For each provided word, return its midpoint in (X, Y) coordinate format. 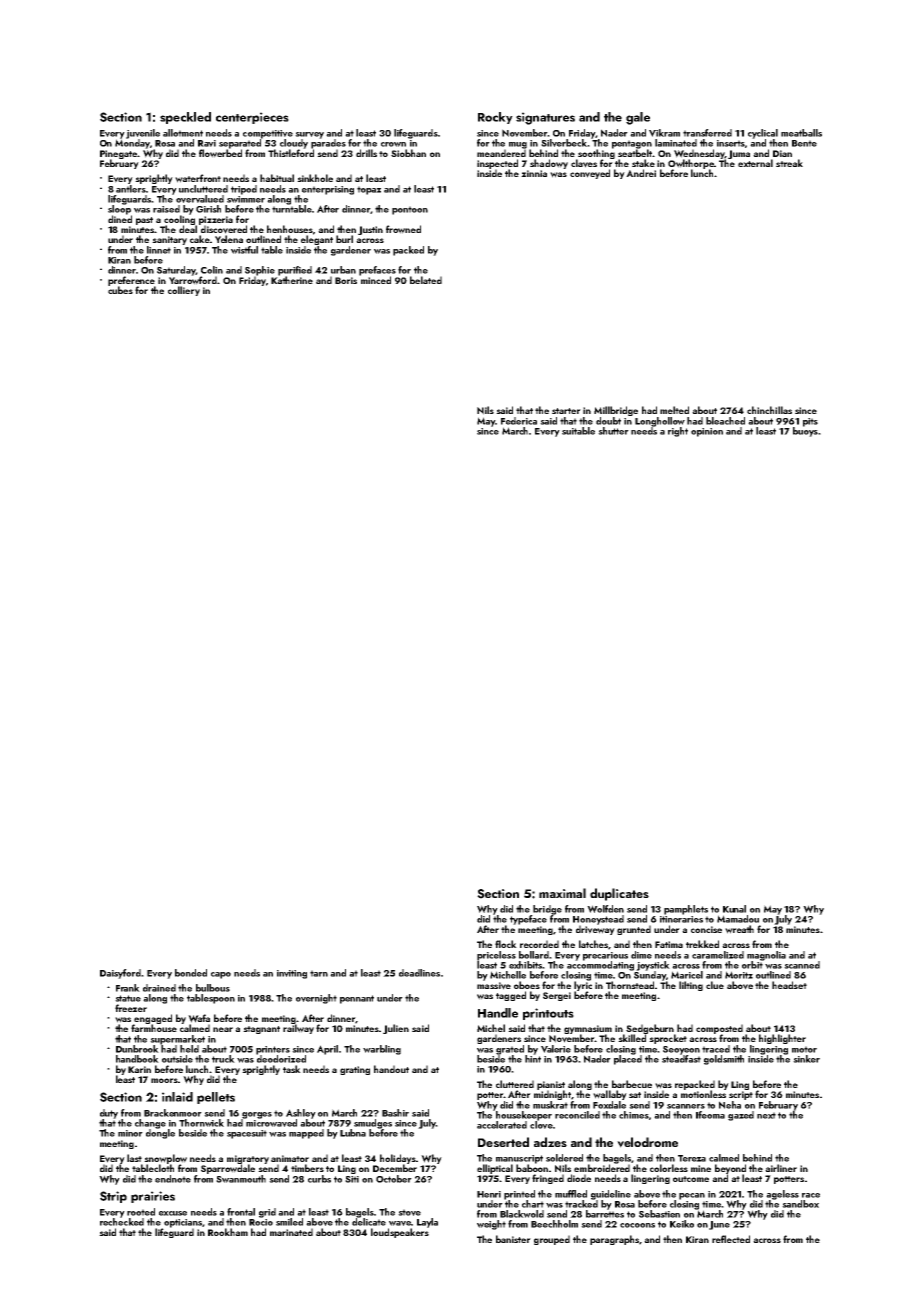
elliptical (495, 1169)
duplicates (619, 894)
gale (638, 118)
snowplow (165, 1159)
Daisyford (120, 974)
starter (566, 411)
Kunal (734, 909)
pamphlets (686, 910)
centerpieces (252, 118)
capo (221, 975)
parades (328, 144)
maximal (562, 893)
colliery (184, 291)
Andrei (641, 173)
